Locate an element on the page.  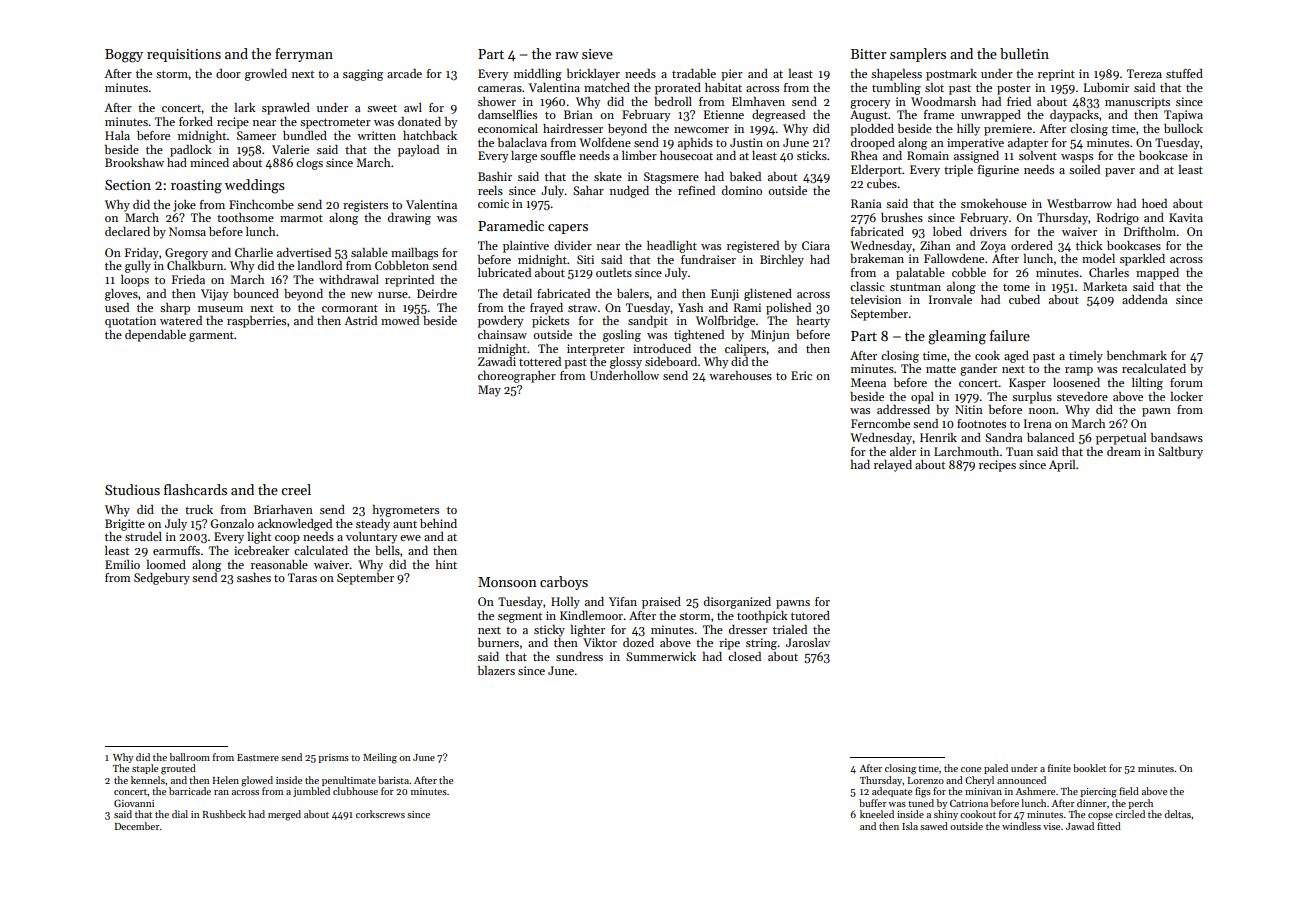
sawed is located at coordinates (934, 826).
